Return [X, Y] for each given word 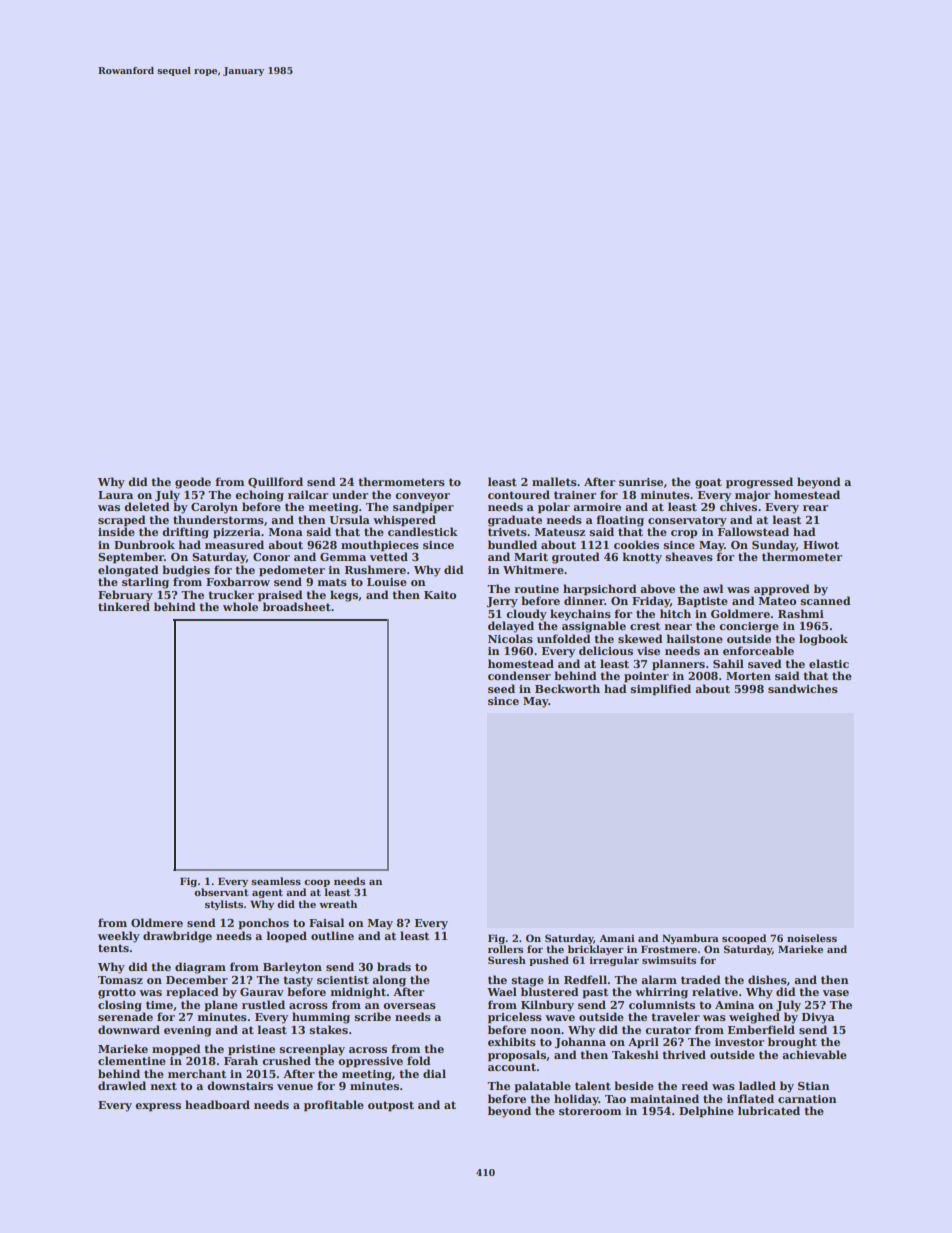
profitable [334, 1106]
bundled [512, 544]
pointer [646, 677]
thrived [684, 1054]
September [131, 558]
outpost [391, 1106]
